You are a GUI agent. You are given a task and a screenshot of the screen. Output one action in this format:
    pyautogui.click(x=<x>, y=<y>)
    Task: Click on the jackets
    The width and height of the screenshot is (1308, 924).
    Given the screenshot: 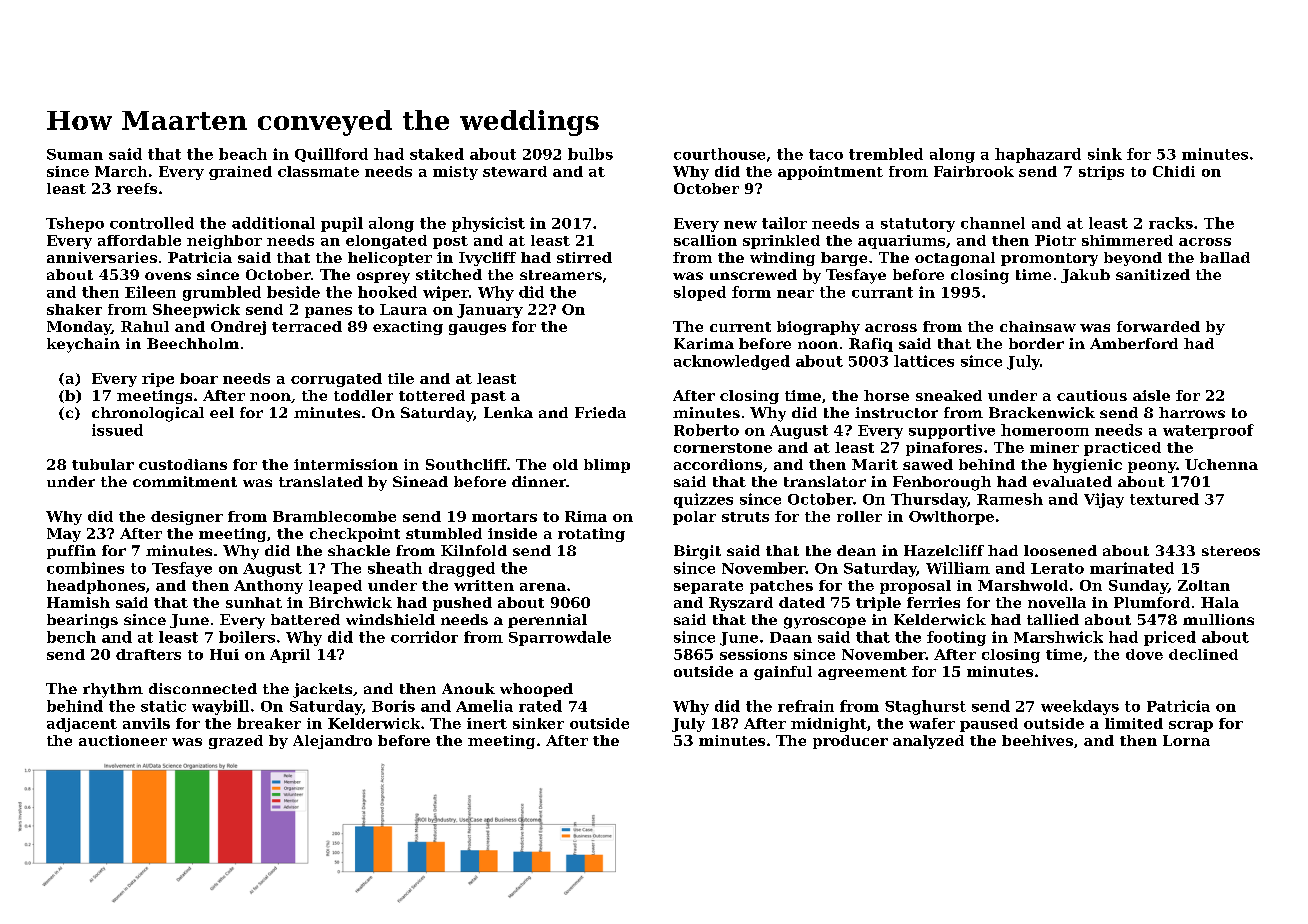 What is the action you would take?
    pyautogui.click(x=322, y=690)
